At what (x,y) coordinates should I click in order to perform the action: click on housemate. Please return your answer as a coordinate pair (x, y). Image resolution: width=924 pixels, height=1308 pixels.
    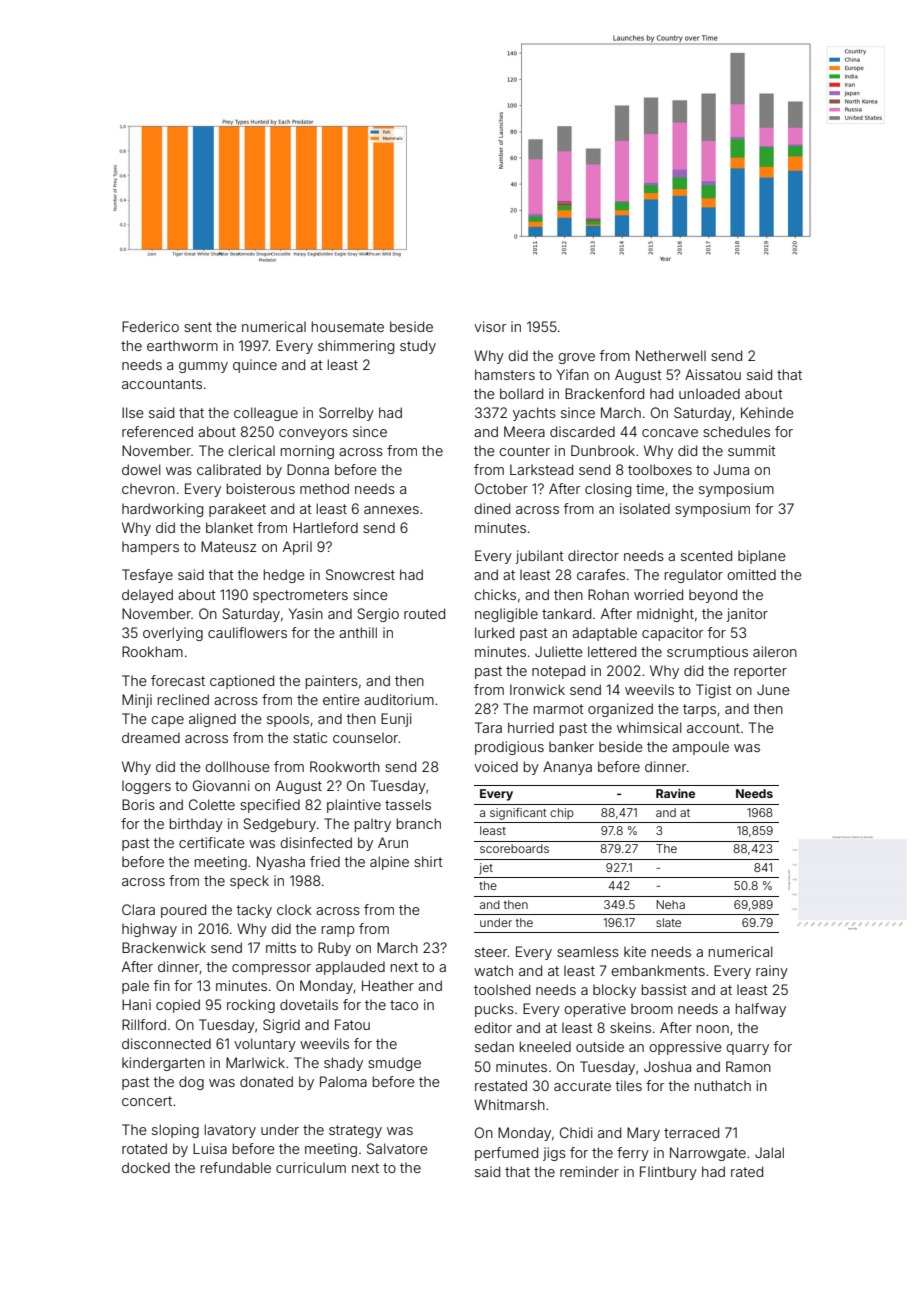
    Looking at the image, I should click on (348, 326).
